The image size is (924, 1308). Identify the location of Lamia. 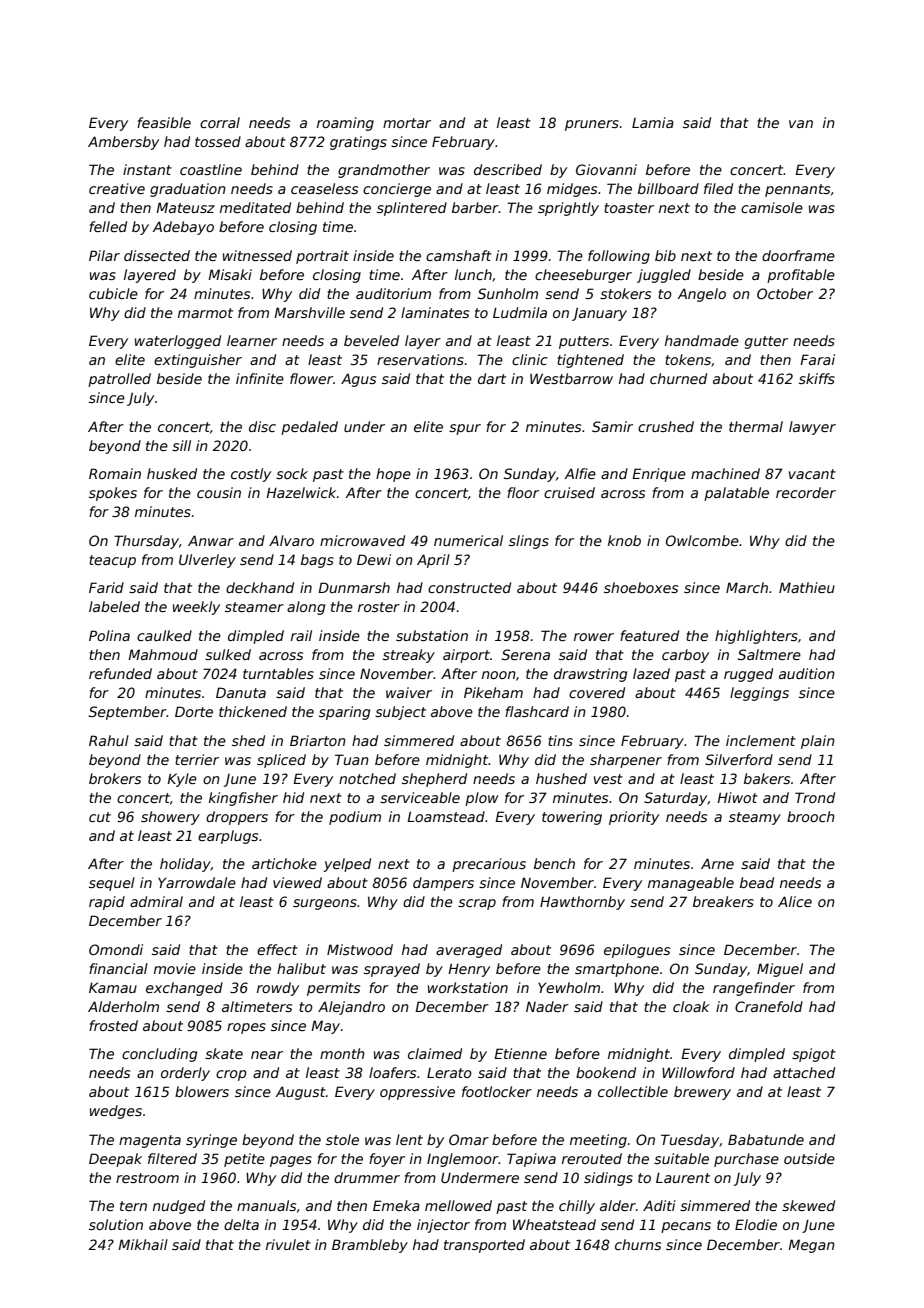
(653, 122).
